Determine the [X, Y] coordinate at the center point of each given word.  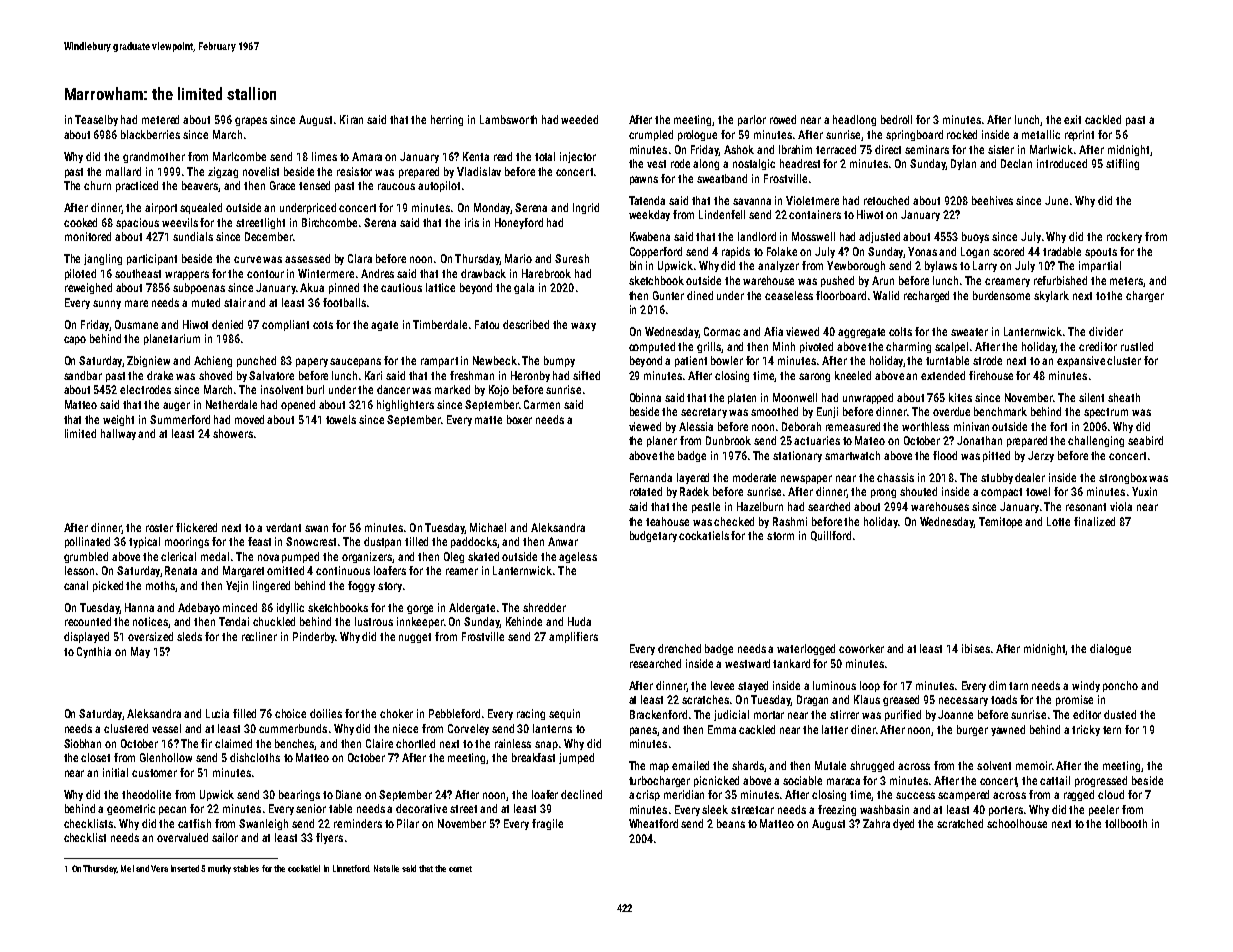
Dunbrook [728, 440]
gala [524, 288]
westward [747, 663]
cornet [460, 869]
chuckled [274, 621]
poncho [1120, 686]
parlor [752, 120]
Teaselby [96, 120]
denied [227, 324]
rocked [962, 134]
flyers [329, 838]
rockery [1124, 237]
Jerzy [1041, 456]
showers [233, 433]
